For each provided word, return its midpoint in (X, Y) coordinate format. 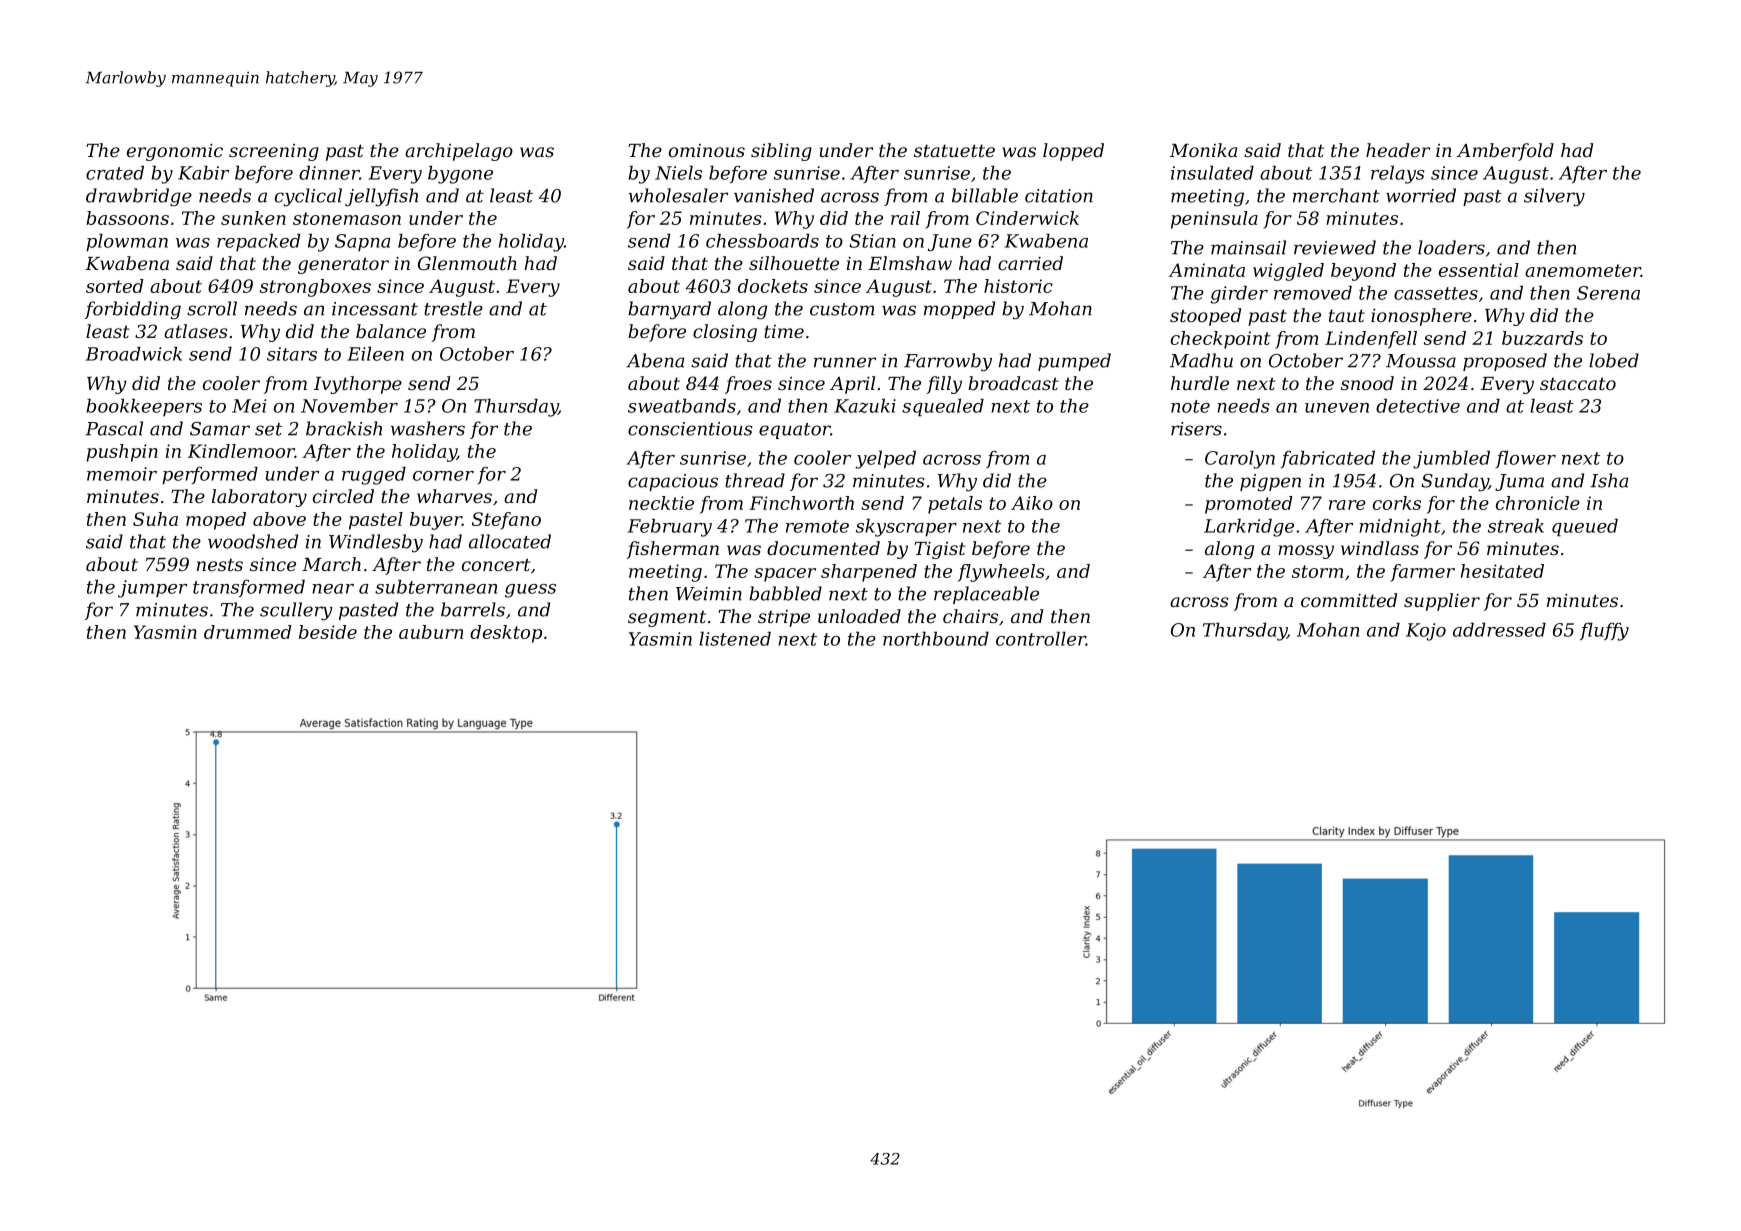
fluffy (1604, 632)
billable (985, 195)
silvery (1554, 197)
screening (274, 152)
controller (1041, 639)
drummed (248, 632)
